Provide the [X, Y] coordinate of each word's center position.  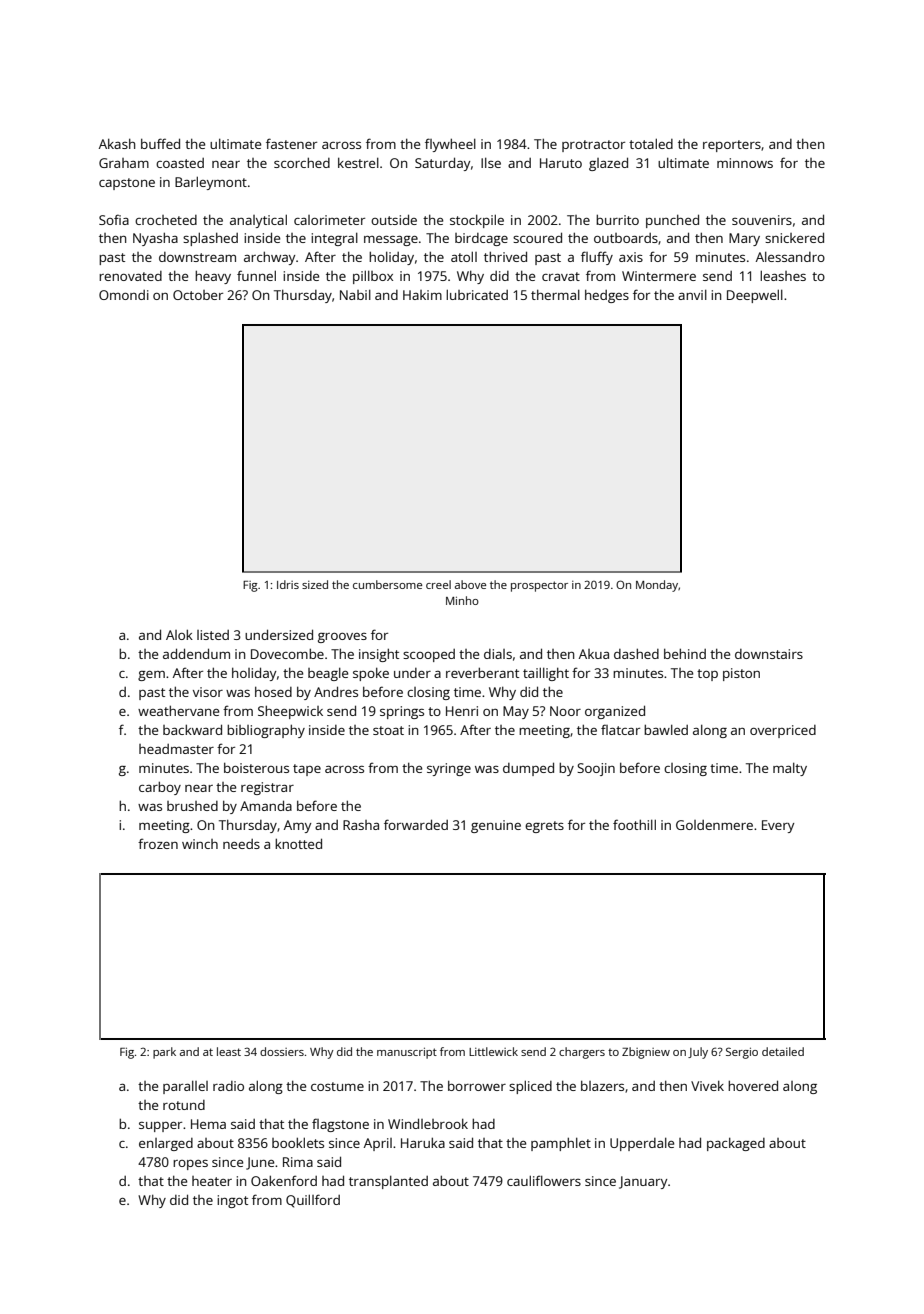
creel [438, 584]
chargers [582, 1053]
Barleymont [211, 183]
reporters [732, 146]
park [164, 1053]
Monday [657, 586]
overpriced [783, 731]
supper [160, 1127]
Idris [288, 584]
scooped [429, 655]
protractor [593, 146]
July [698, 1053]
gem [151, 676]
